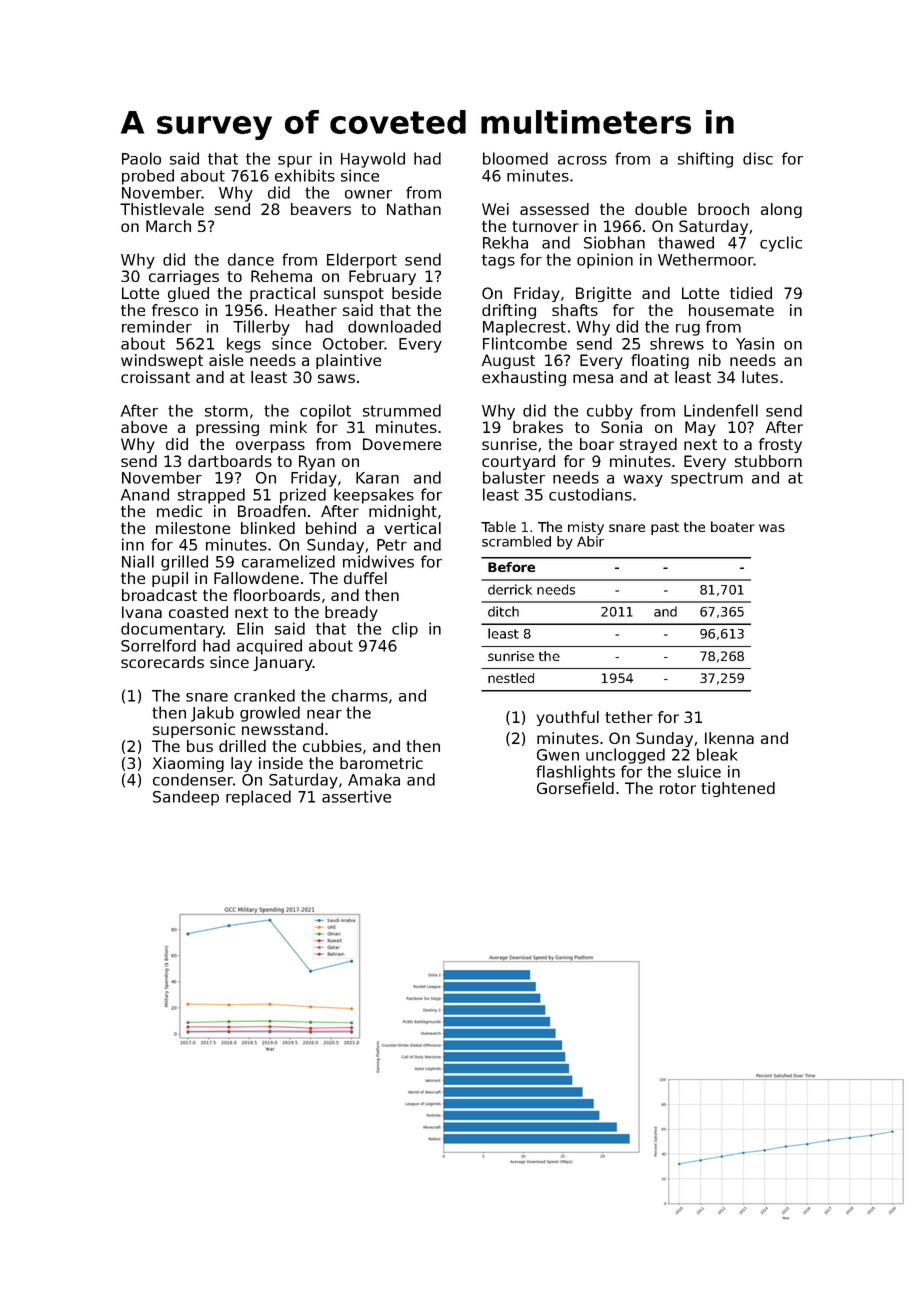 Image resolution: width=924 pixels, height=1308 pixels. I want to click on coasted, so click(198, 612).
